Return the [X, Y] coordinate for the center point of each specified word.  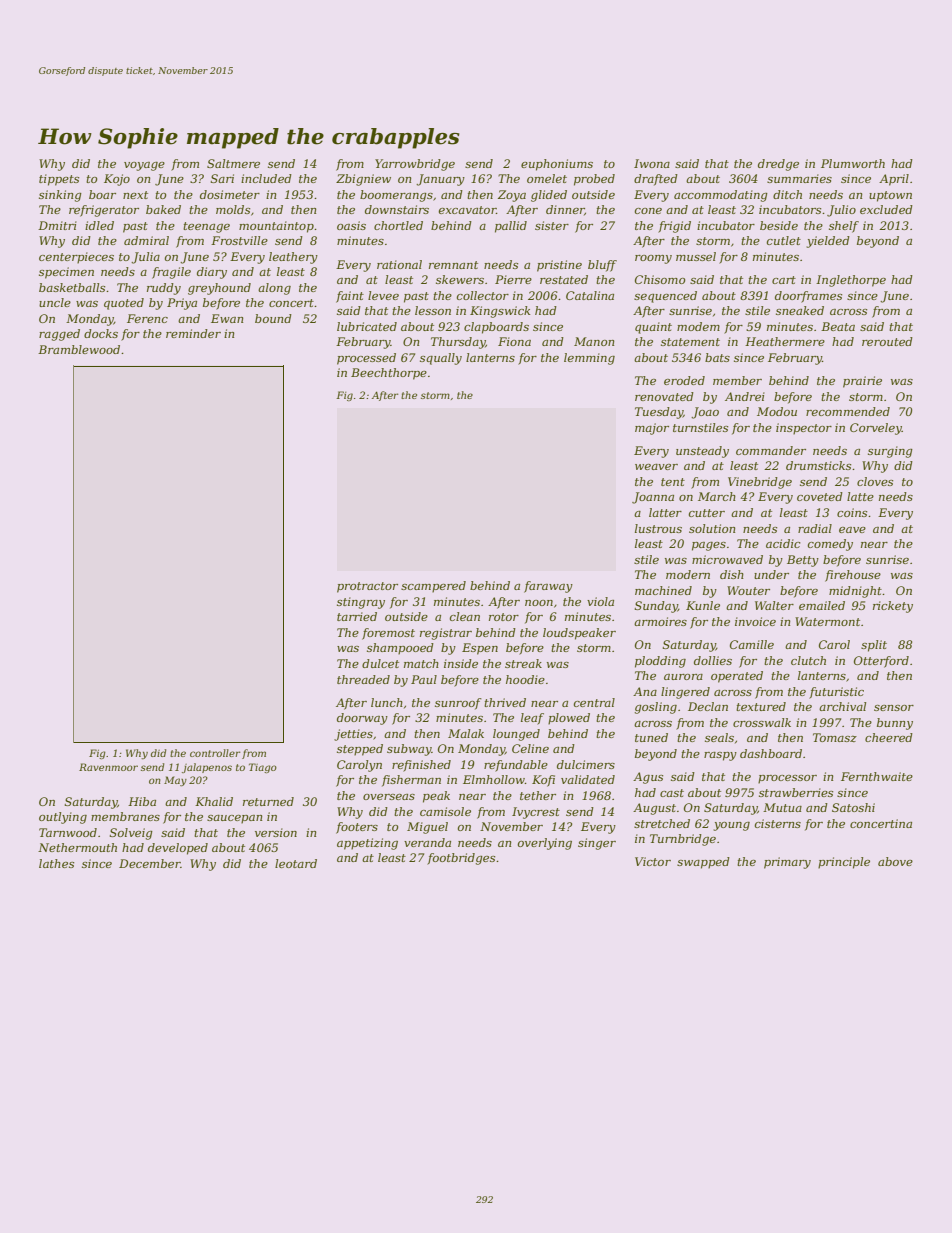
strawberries [796, 792]
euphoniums [557, 165]
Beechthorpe [389, 374]
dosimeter [230, 194]
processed [366, 359]
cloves [875, 481]
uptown [890, 196]
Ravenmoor [108, 767]
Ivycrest [536, 813]
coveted [820, 496]
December [150, 863]
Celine [530, 748]
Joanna [653, 498]
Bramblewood [79, 349]
